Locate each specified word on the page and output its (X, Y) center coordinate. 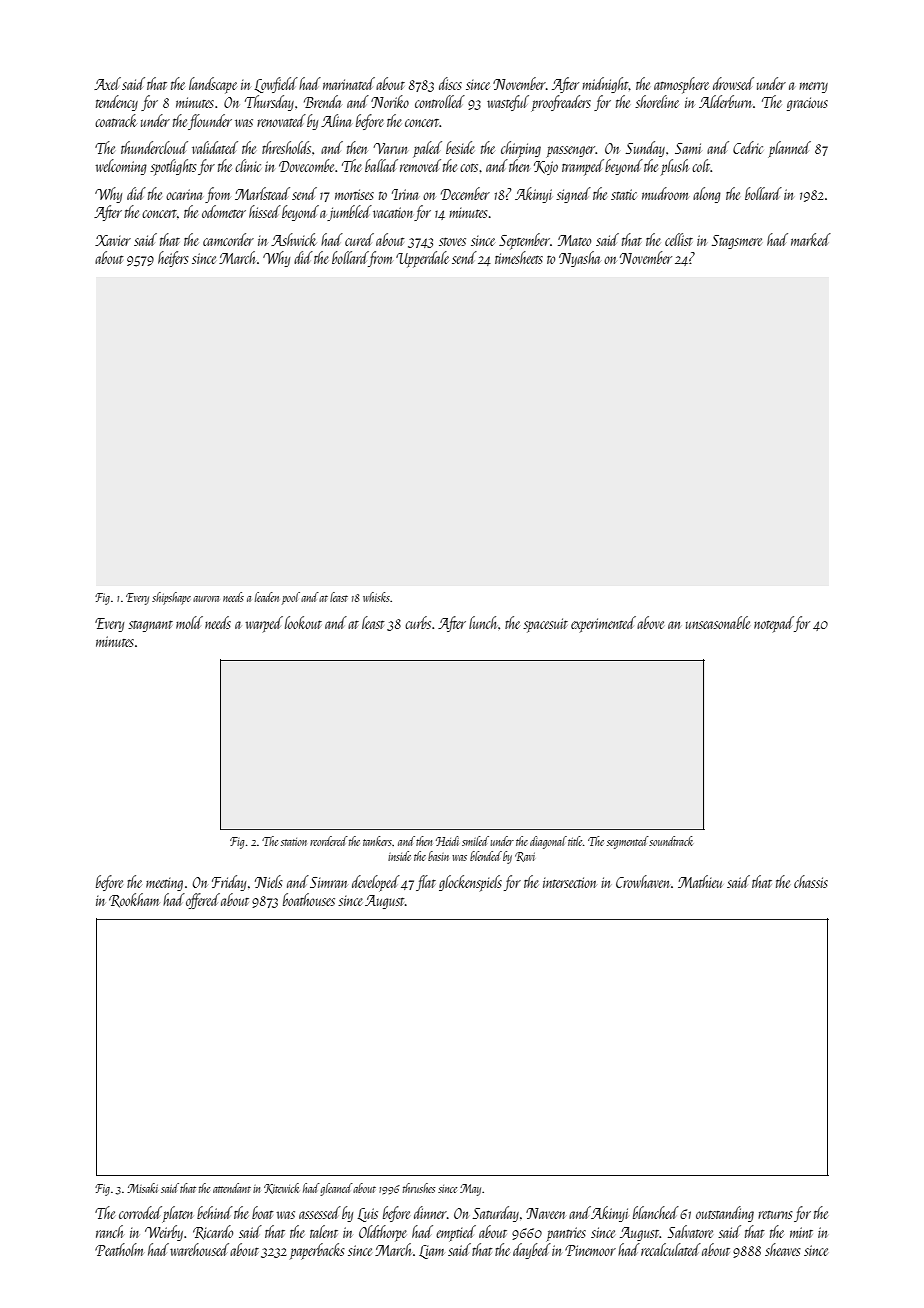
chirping (521, 149)
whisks (376, 597)
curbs (418, 622)
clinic (248, 165)
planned (789, 149)
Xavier (113, 240)
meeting (164, 884)
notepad (774, 624)
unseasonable (718, 622)
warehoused (199, 1249)
